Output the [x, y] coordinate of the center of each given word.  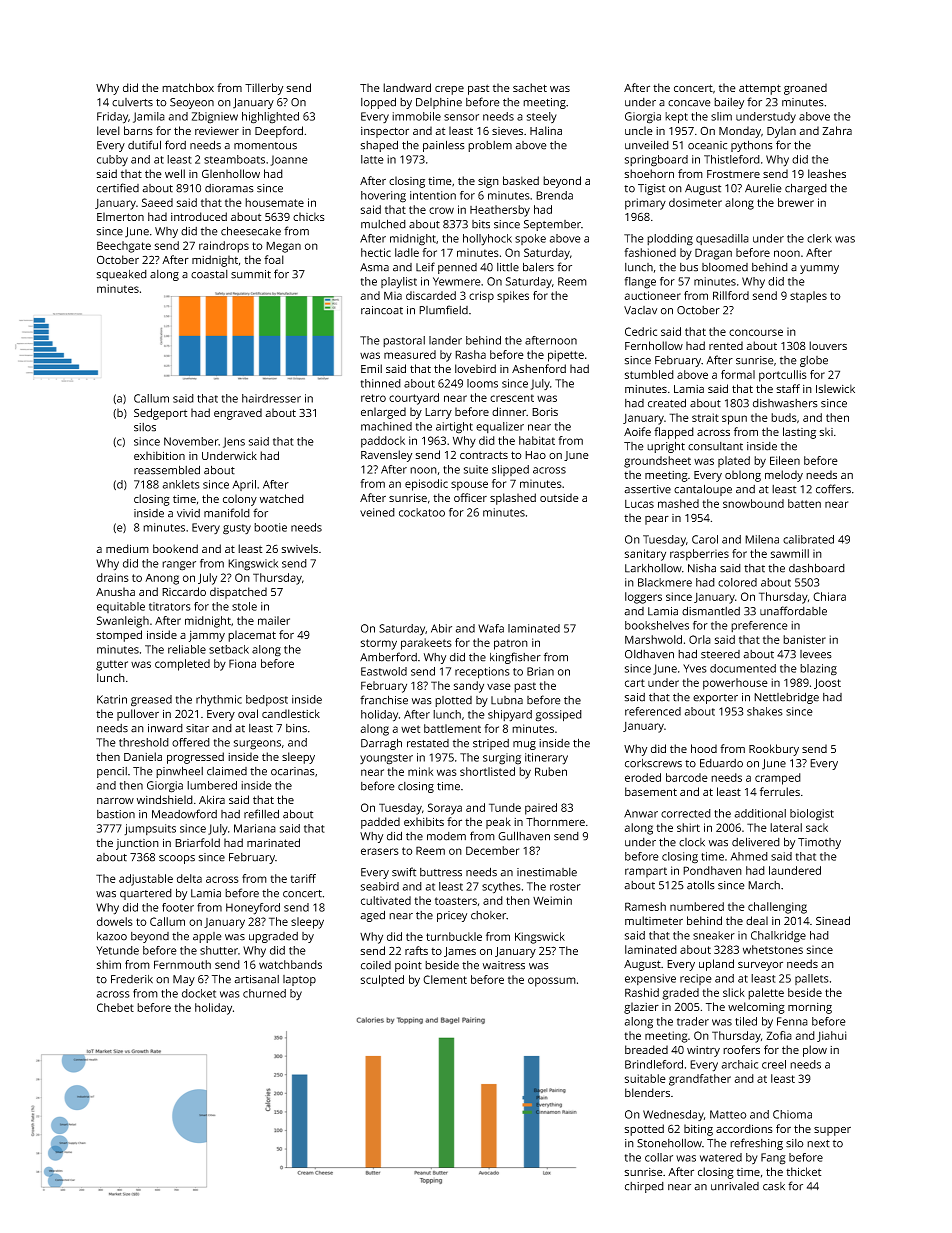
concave [689, 103]
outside [559, 497]
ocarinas [293, 771]
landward [407, 87]
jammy [207, 636]
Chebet [115, 1007]
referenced [653, 711]
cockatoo [422, 512]
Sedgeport [160, 414]
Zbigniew [215, 118]
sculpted [382, 981]
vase [499, 686]
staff [788, 388]
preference [759, 626]
